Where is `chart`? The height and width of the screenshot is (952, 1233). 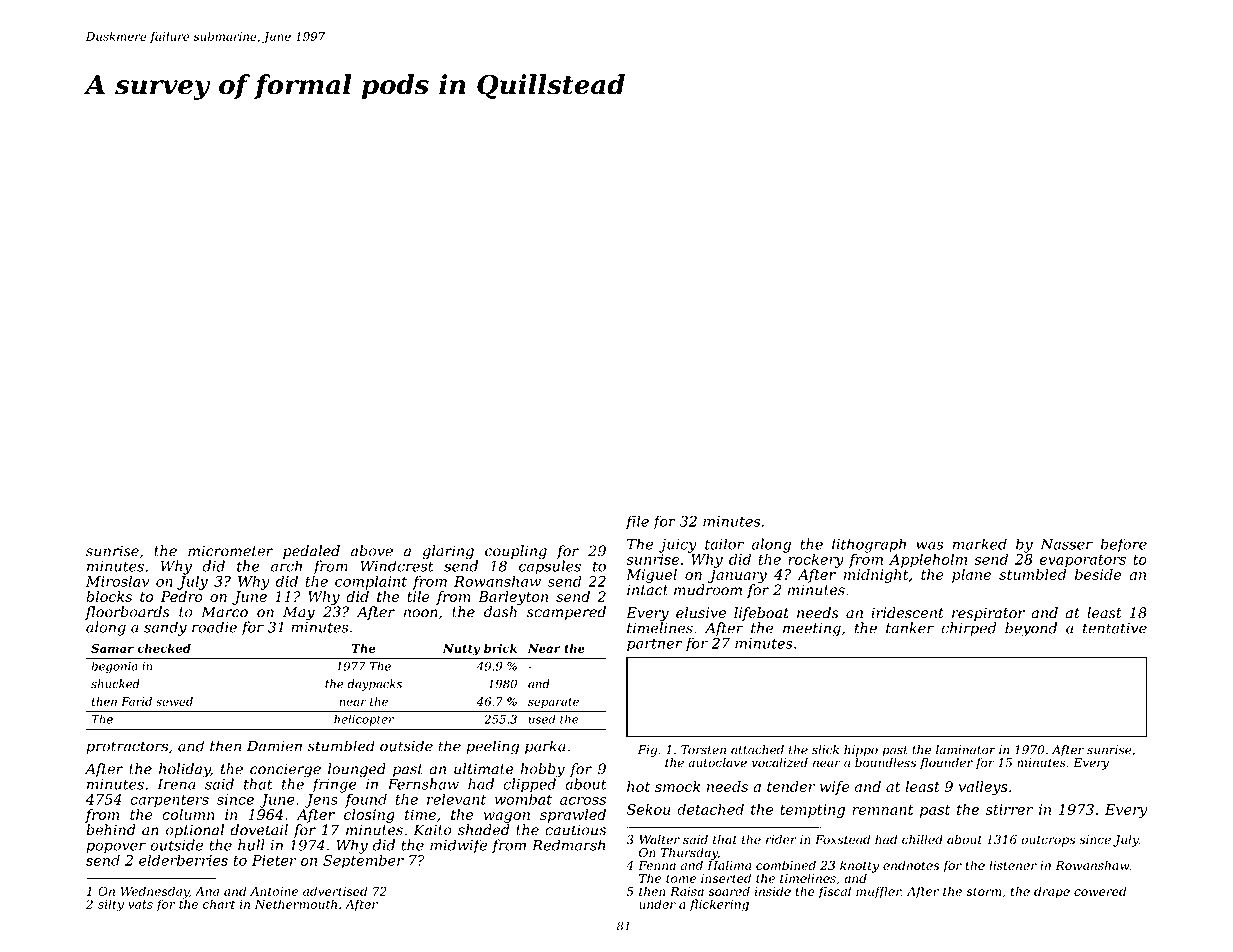
chart is located at coordinates (219, 904).
